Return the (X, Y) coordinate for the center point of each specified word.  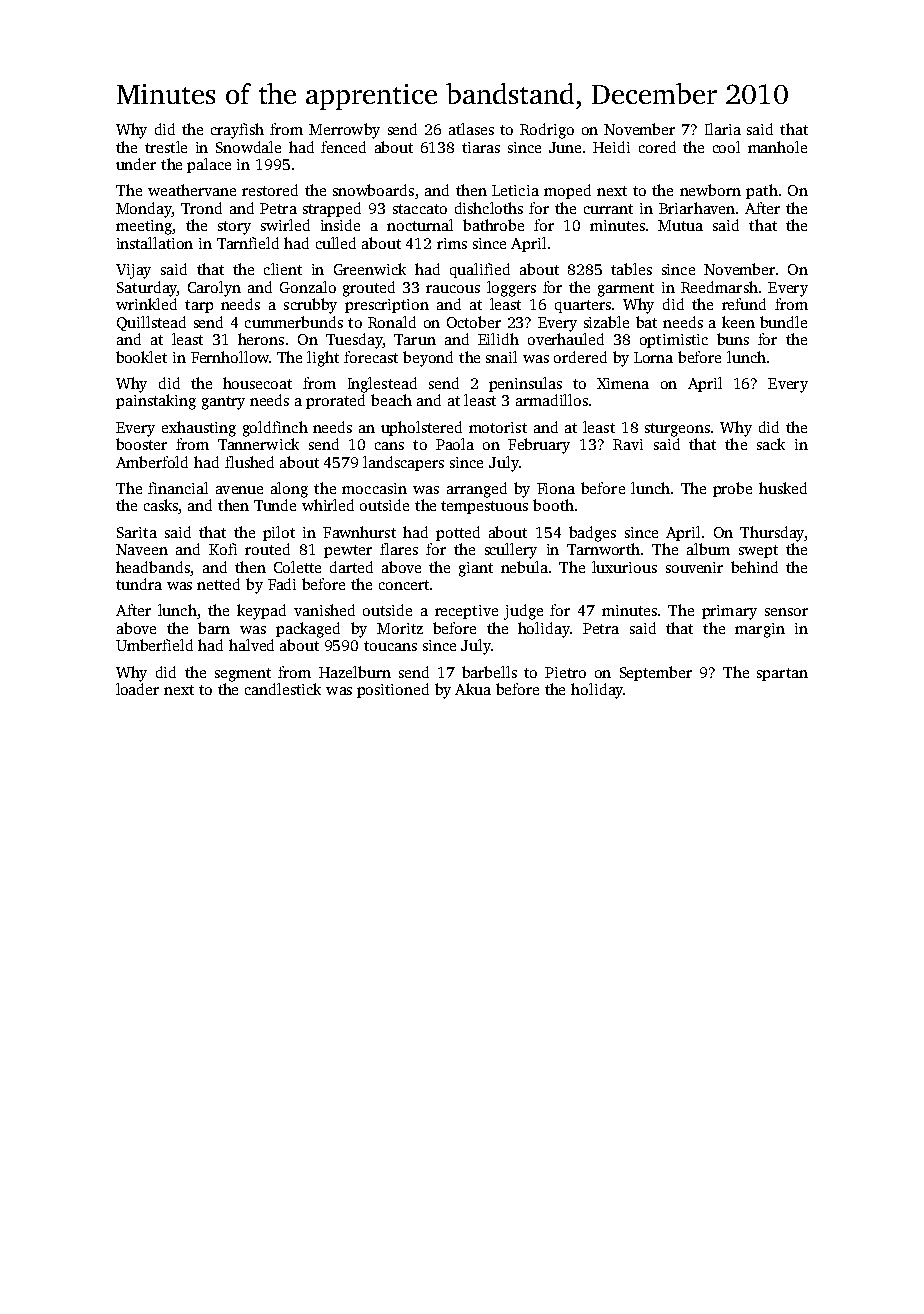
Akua (473, 689)
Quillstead (151, 323)
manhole (777, 147)
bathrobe (493, 225)
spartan (782, 674)
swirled (285, 225)
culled (336, 243)
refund (744, 304)
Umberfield (154, 645)
